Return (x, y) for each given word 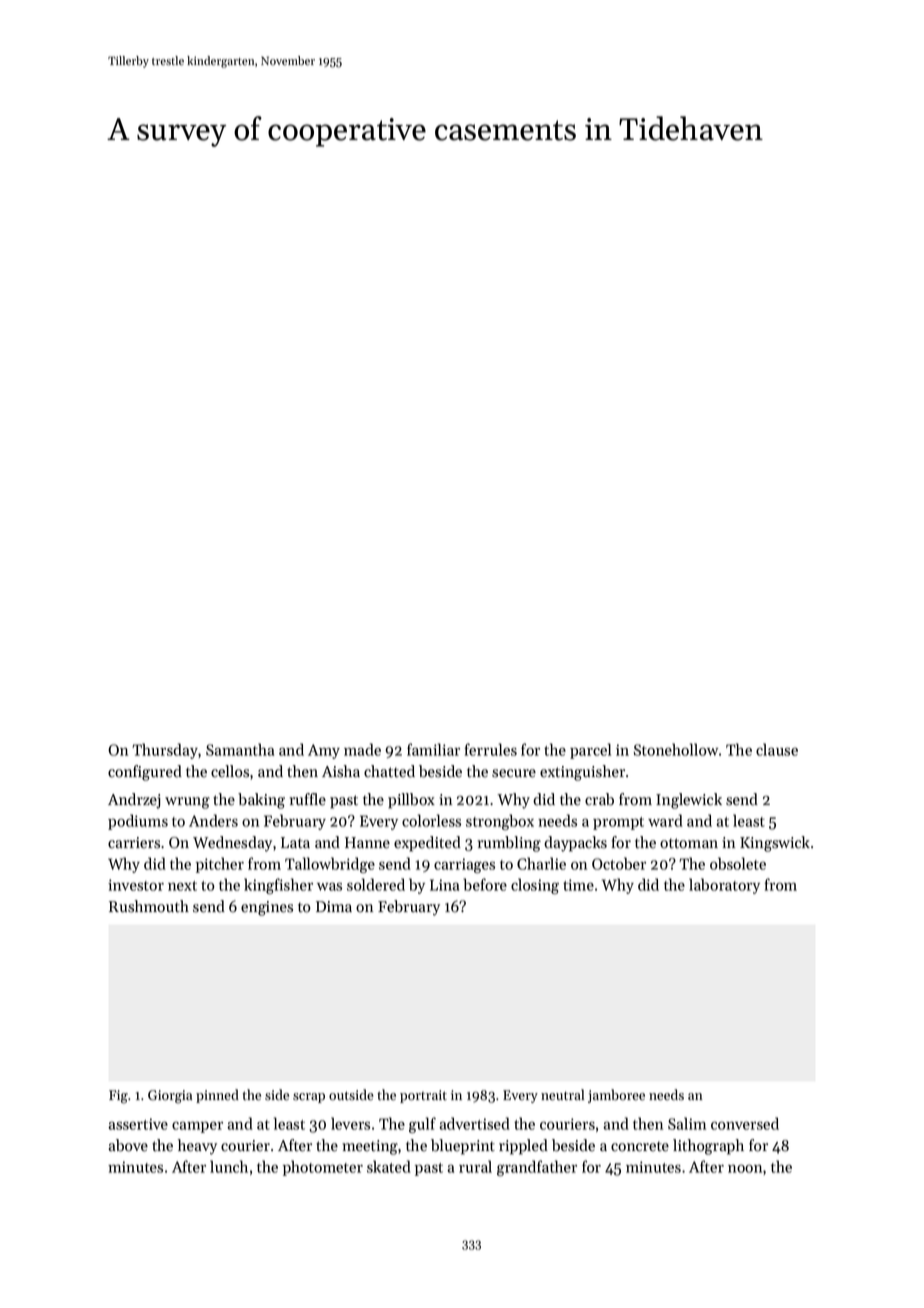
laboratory (724, 886)
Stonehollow (676, 749)
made (362, 749)
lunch (229, 1166)
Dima (334, 906)
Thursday (165, 751)
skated (389, 1166)
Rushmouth (149, 906)
